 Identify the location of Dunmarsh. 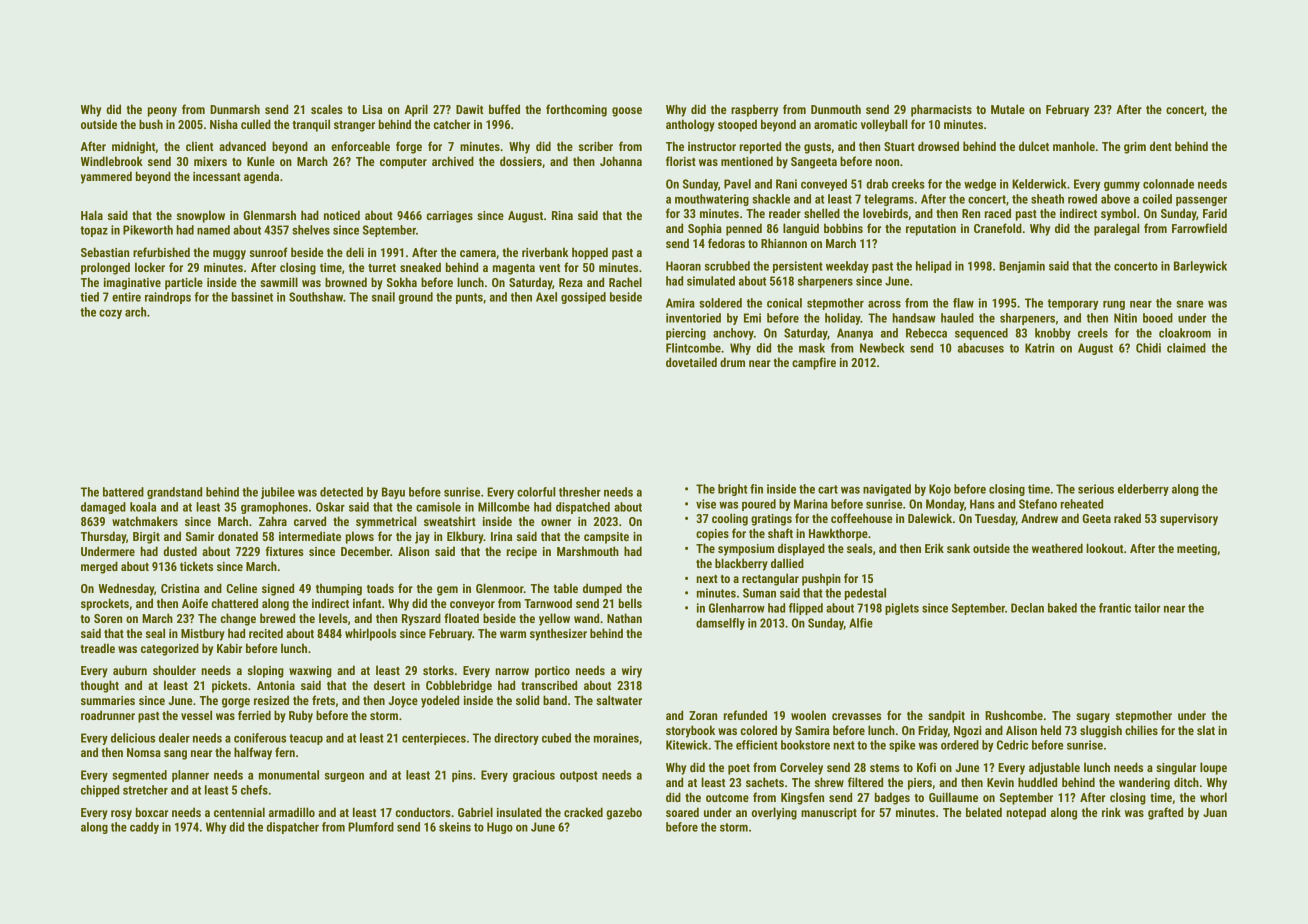
(235, 109).
